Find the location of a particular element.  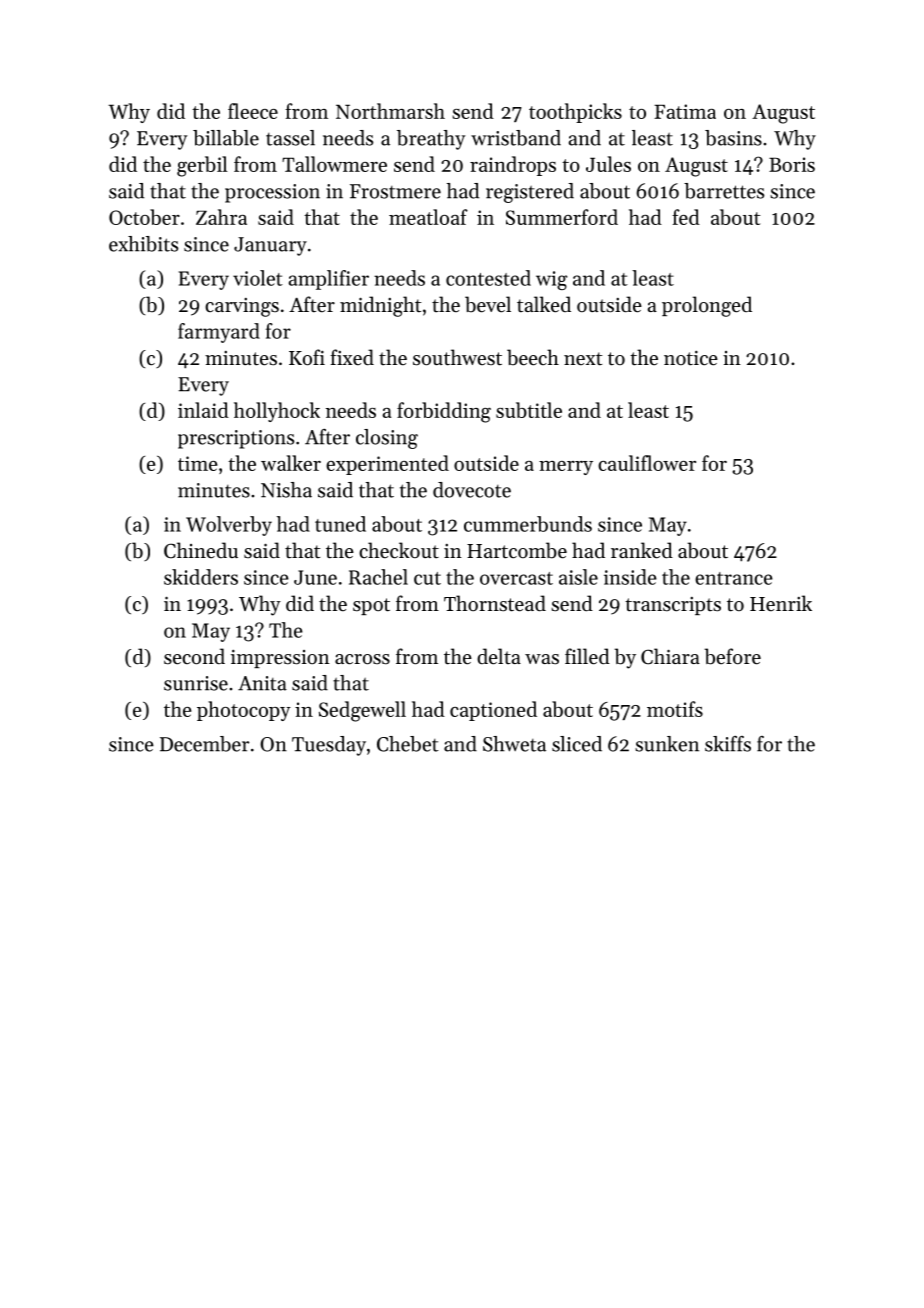

inlaid is located at coordinates (203, 410).
